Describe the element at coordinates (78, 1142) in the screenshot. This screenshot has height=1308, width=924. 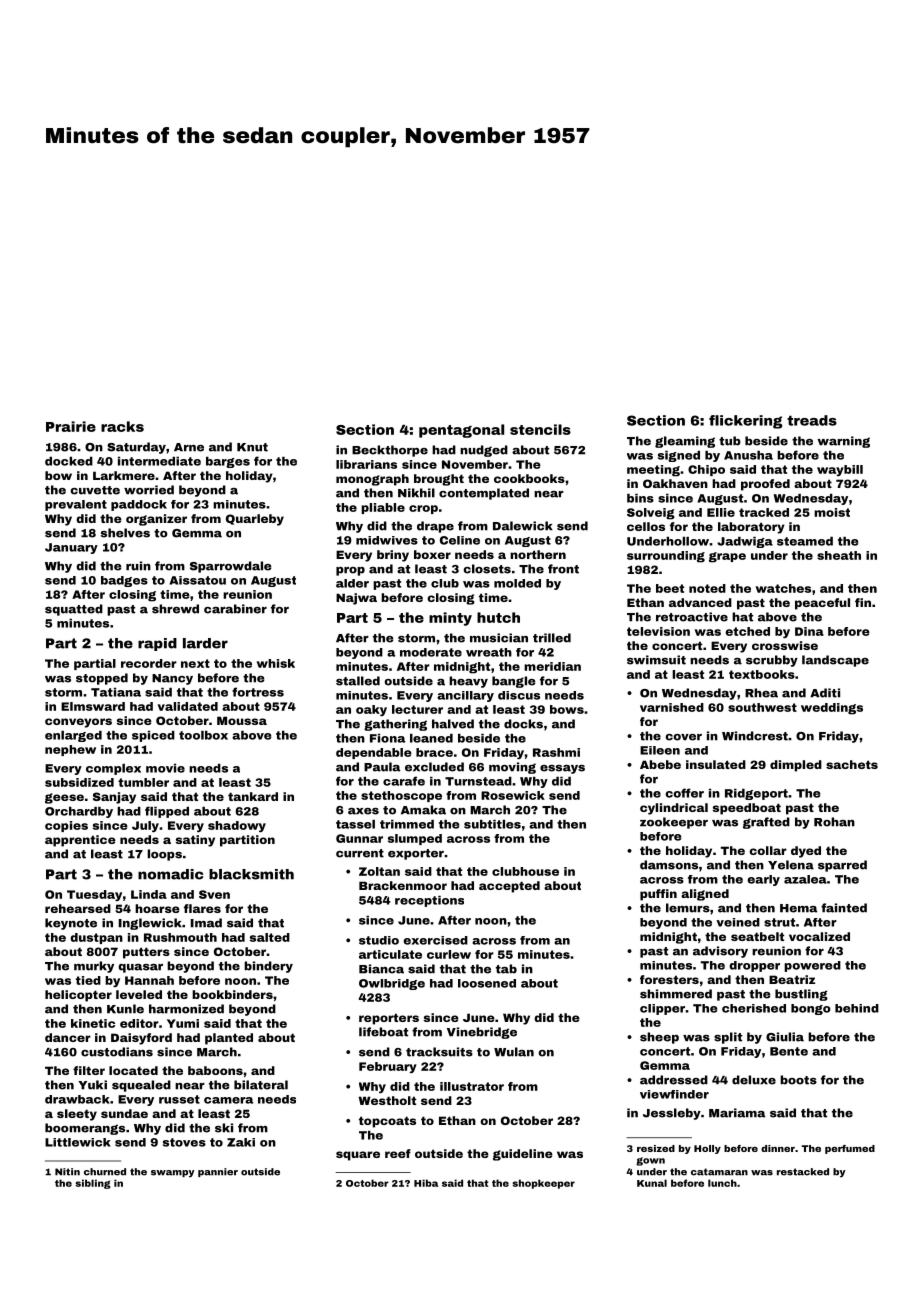
I see `Littlewick` at that location.
